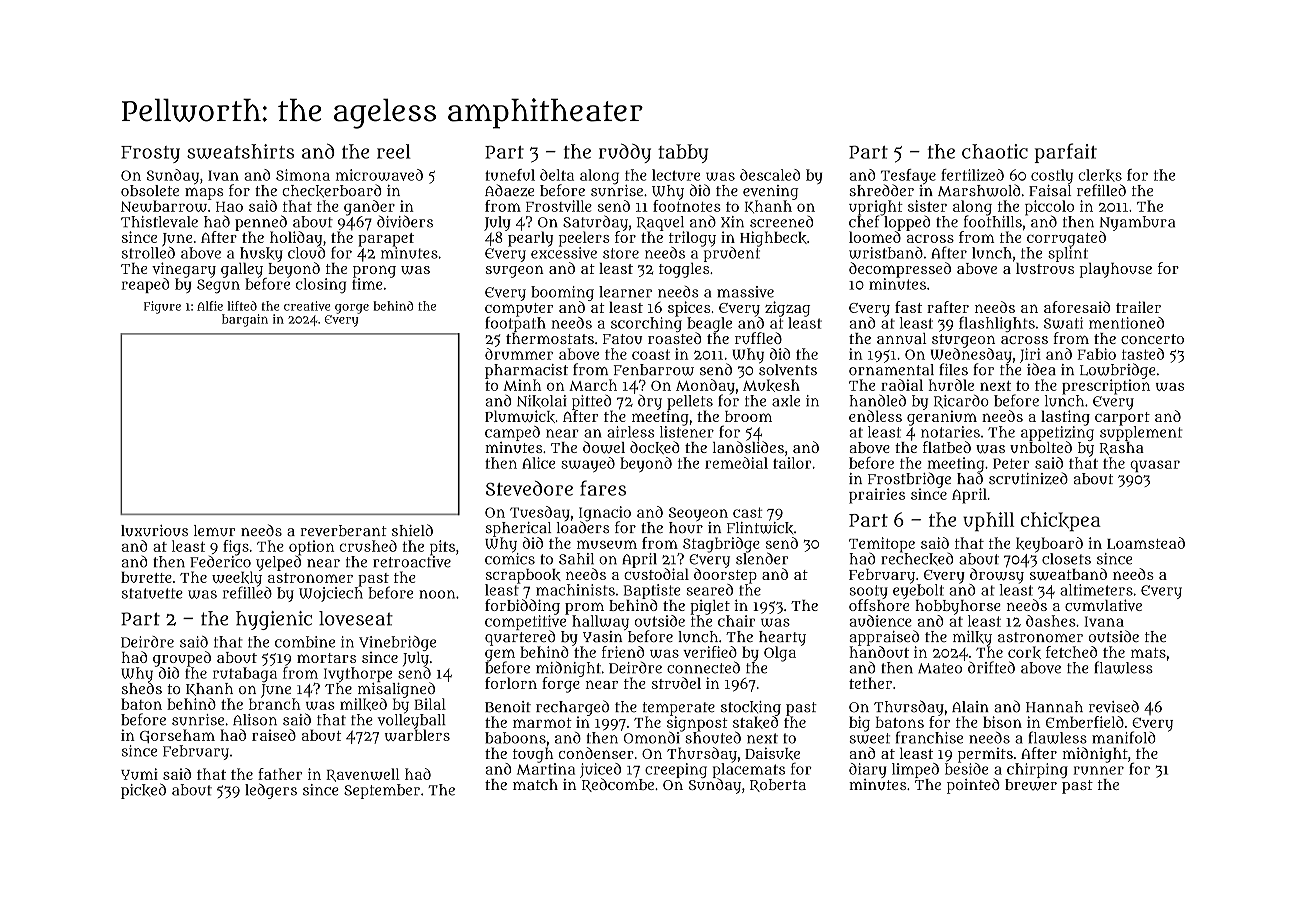 The width and height of the page is (1308, 924). What do you see at coordinates (575, 590) in the page?
I see `machinists` at bounding box center [575, 590].
